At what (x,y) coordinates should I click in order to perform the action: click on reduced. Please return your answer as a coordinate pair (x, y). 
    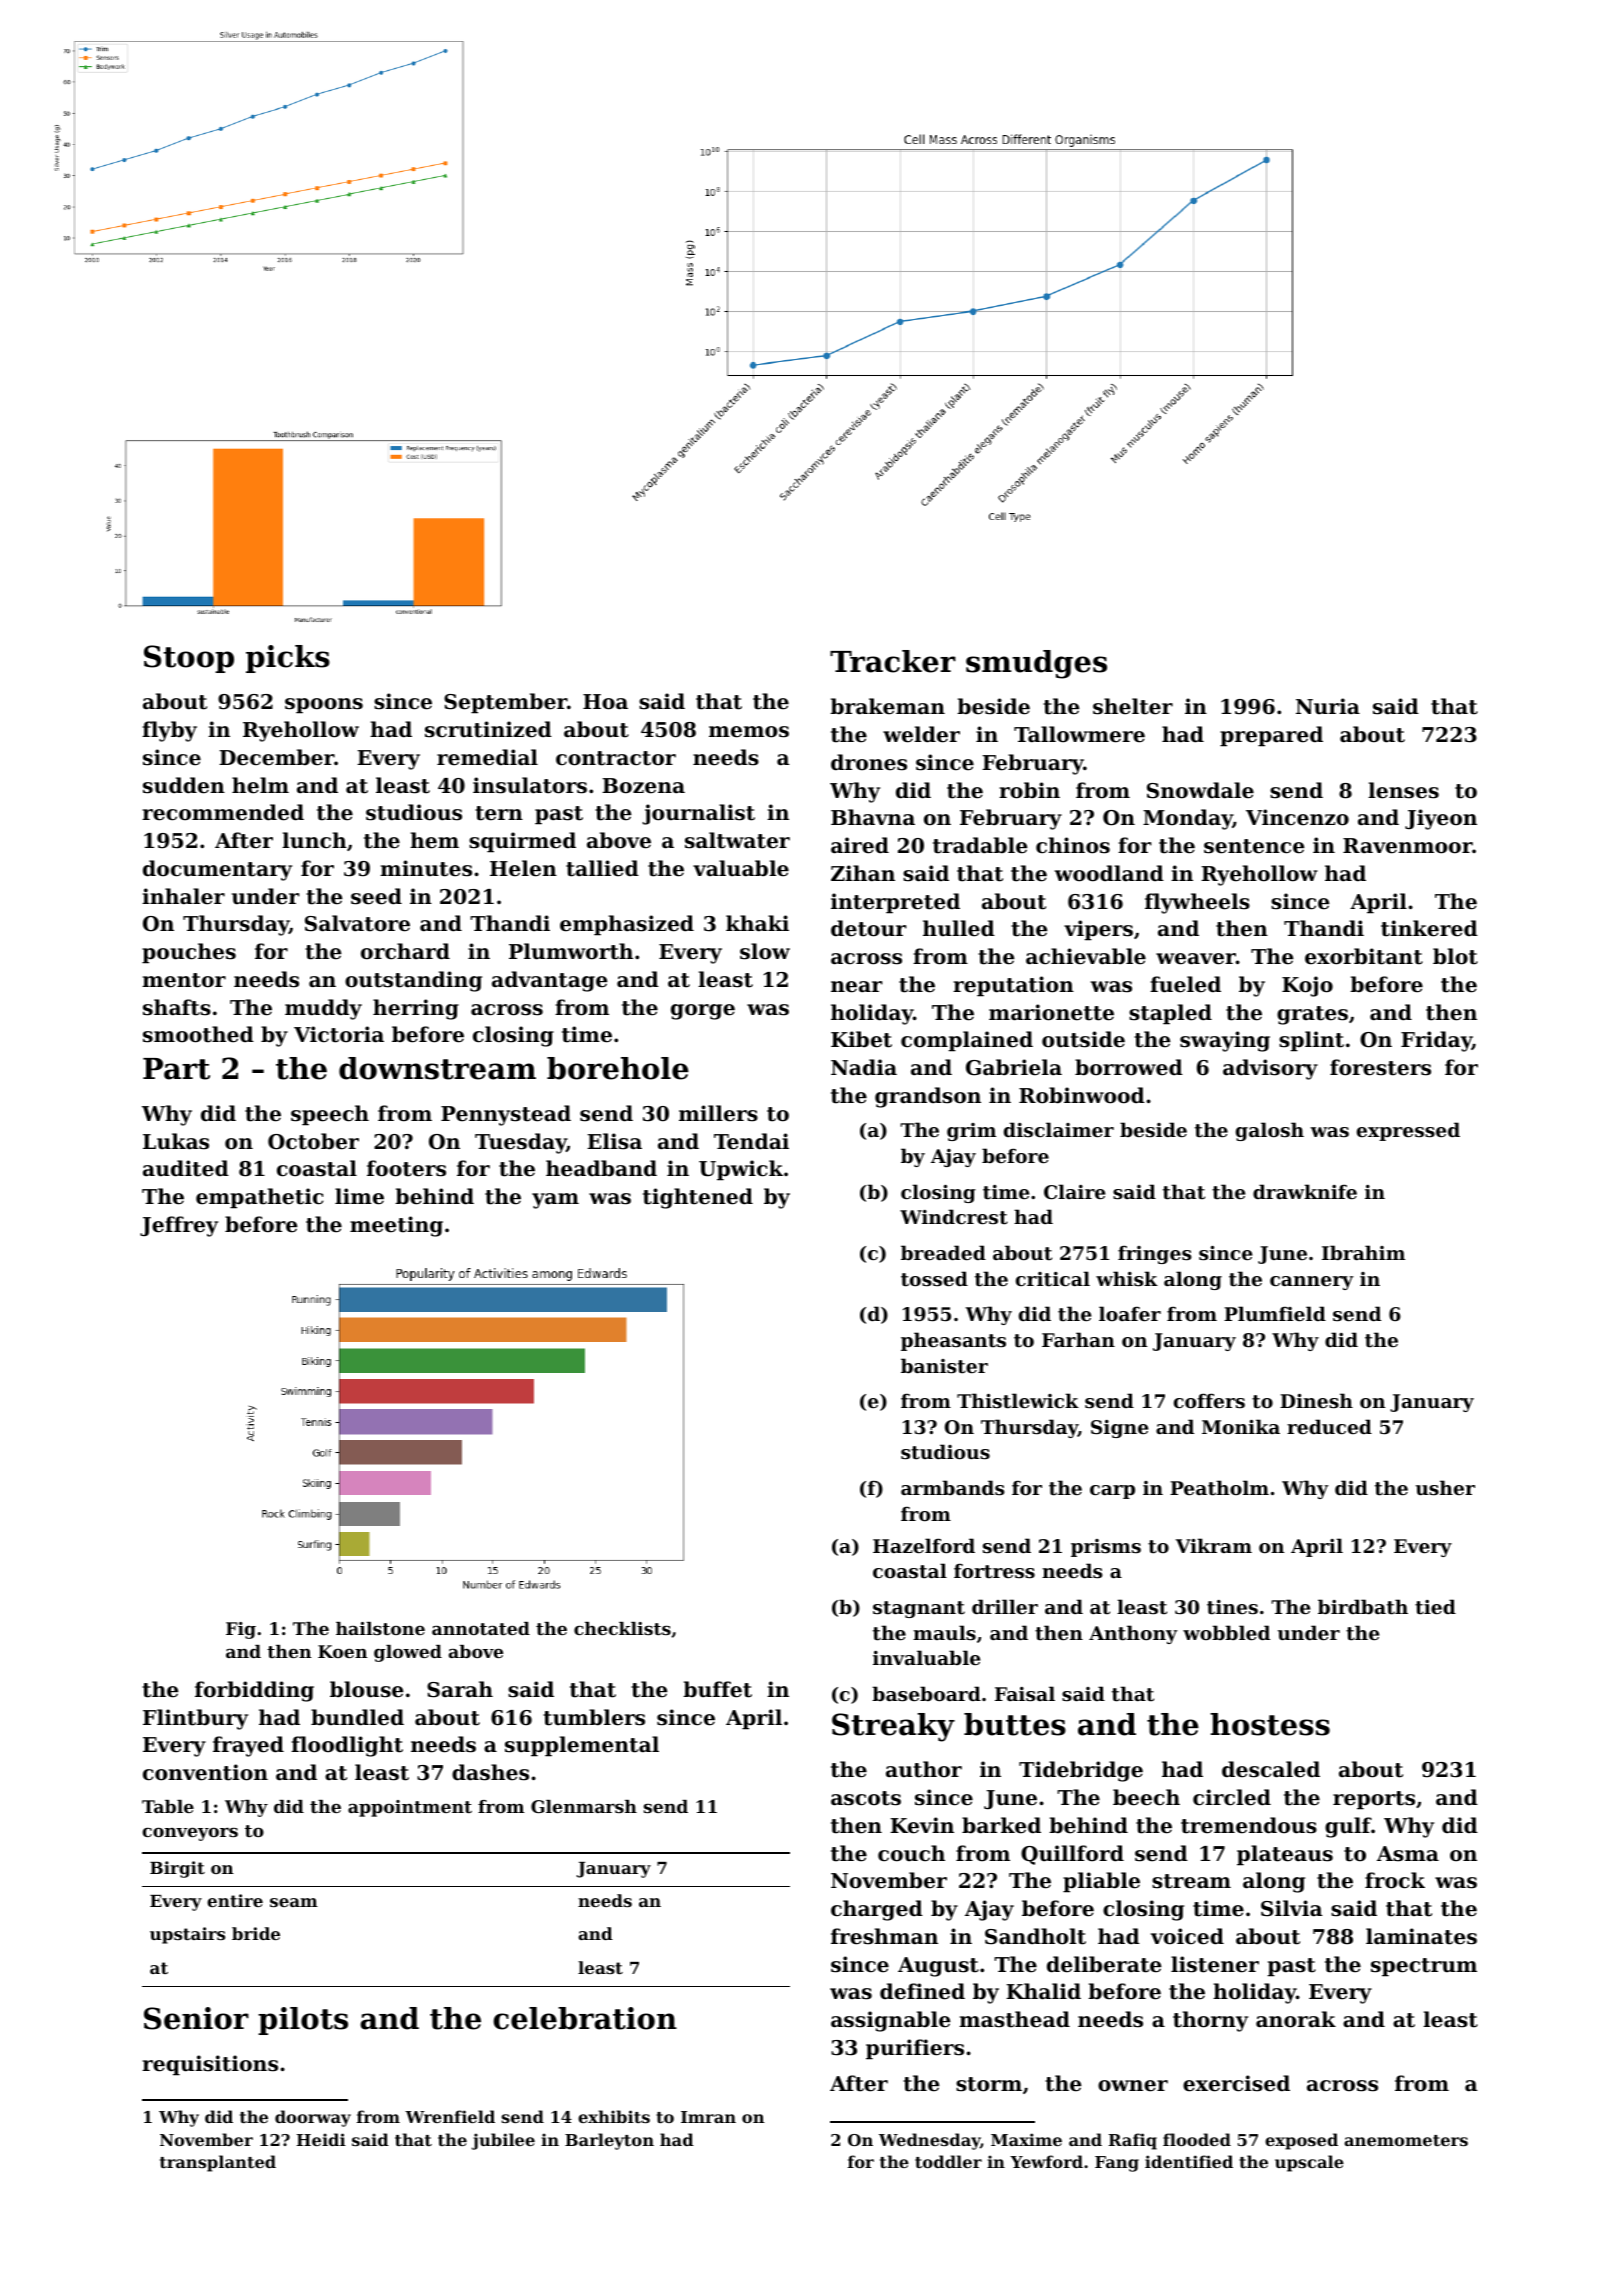
    Looking at the image, I should click on (1329, 1426).
